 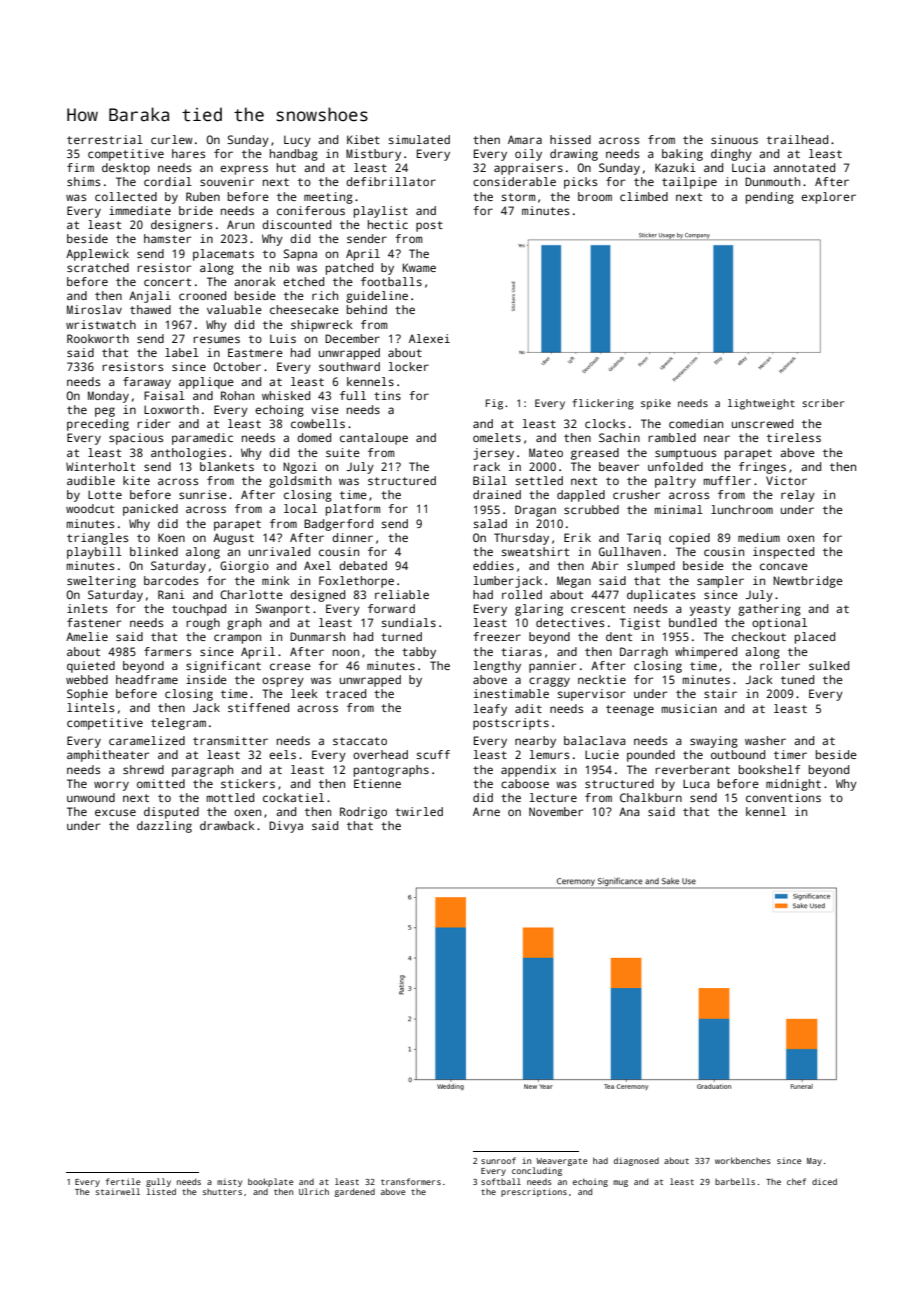 I want to click on Ana, so click(x=629, y=811).
